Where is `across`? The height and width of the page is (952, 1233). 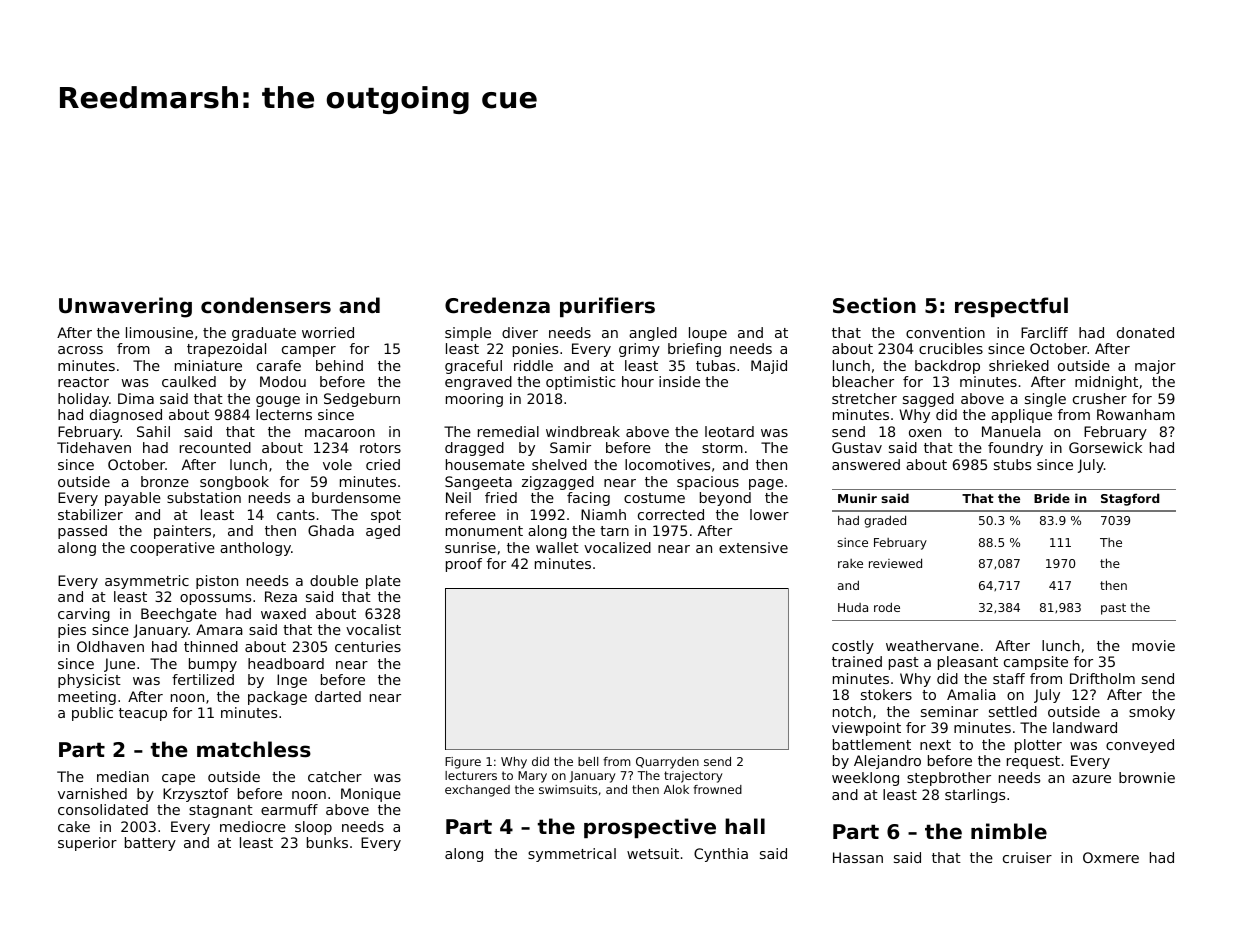 across is located at coordinates (80, 350).
